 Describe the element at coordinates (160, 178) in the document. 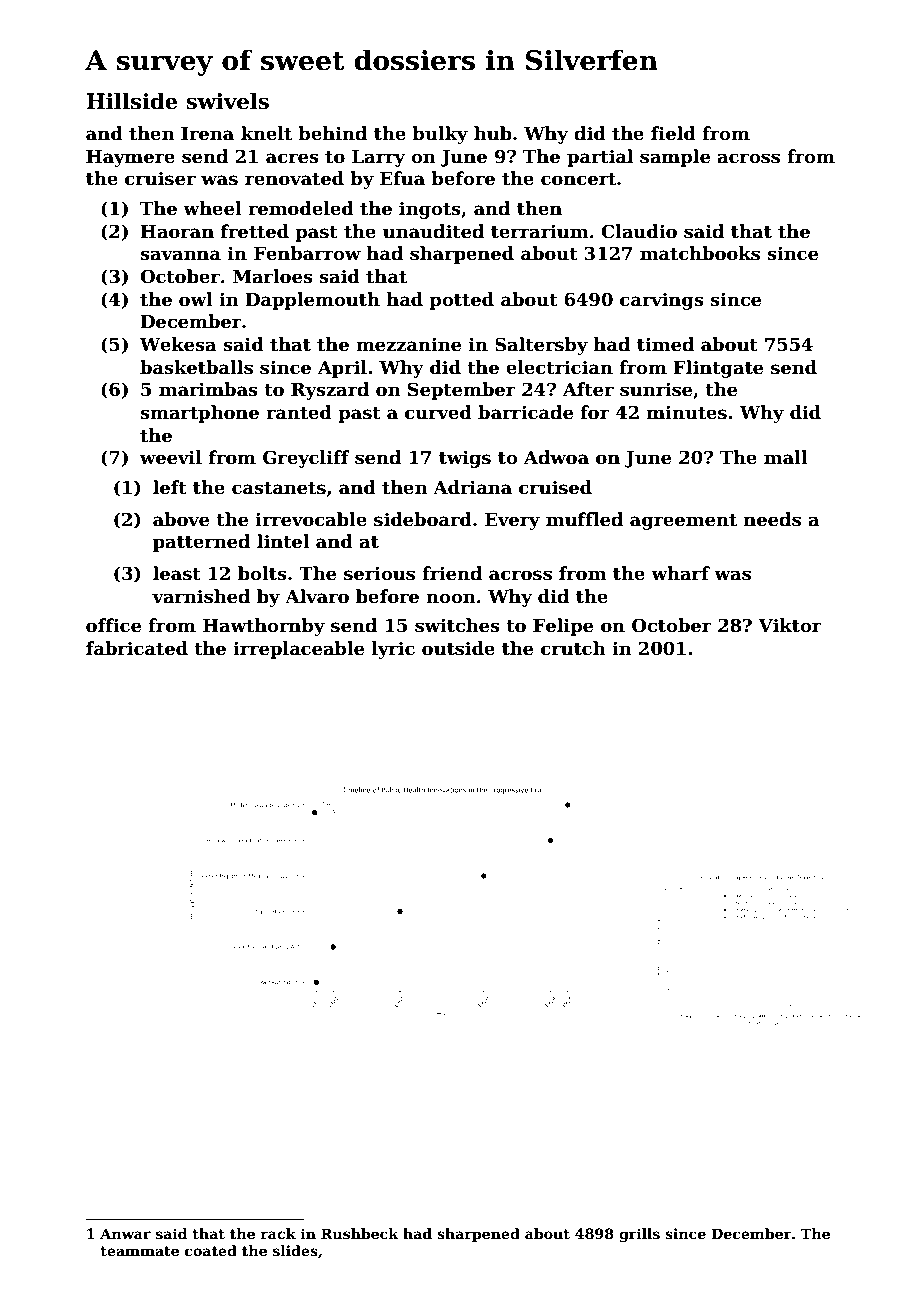

I see `cruiser` at that location.
